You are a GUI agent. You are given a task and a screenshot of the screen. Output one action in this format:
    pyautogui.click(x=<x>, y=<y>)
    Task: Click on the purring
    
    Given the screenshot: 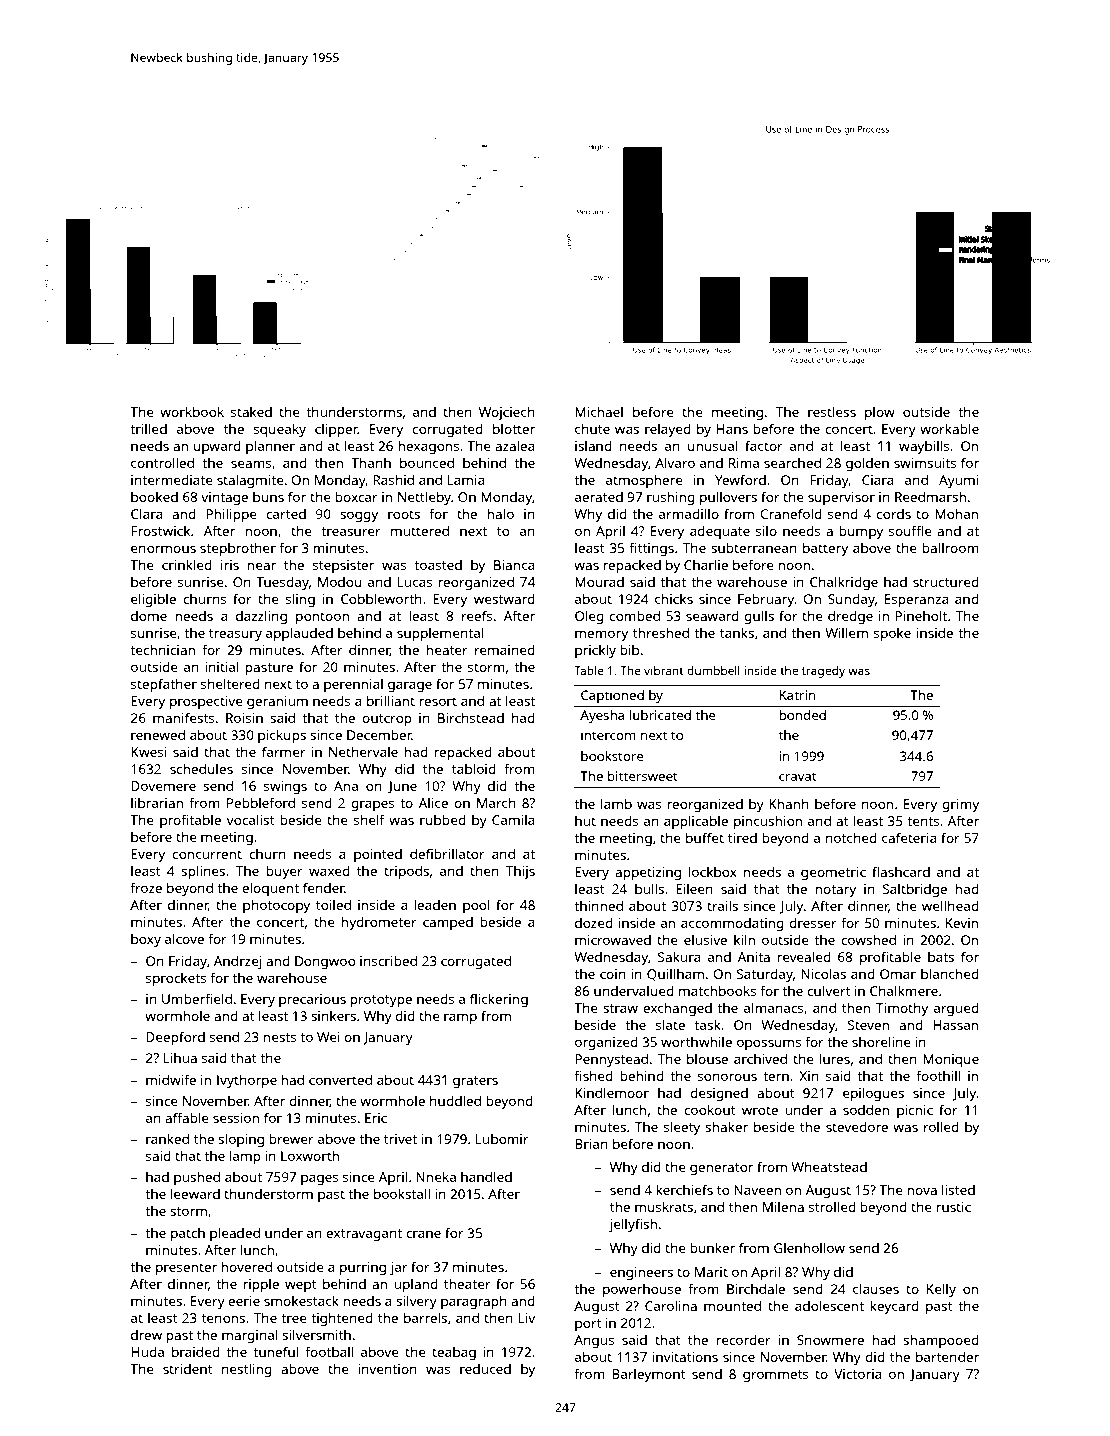 What is the action you would take?
    pyautogui.click(x=363, y=1268)
